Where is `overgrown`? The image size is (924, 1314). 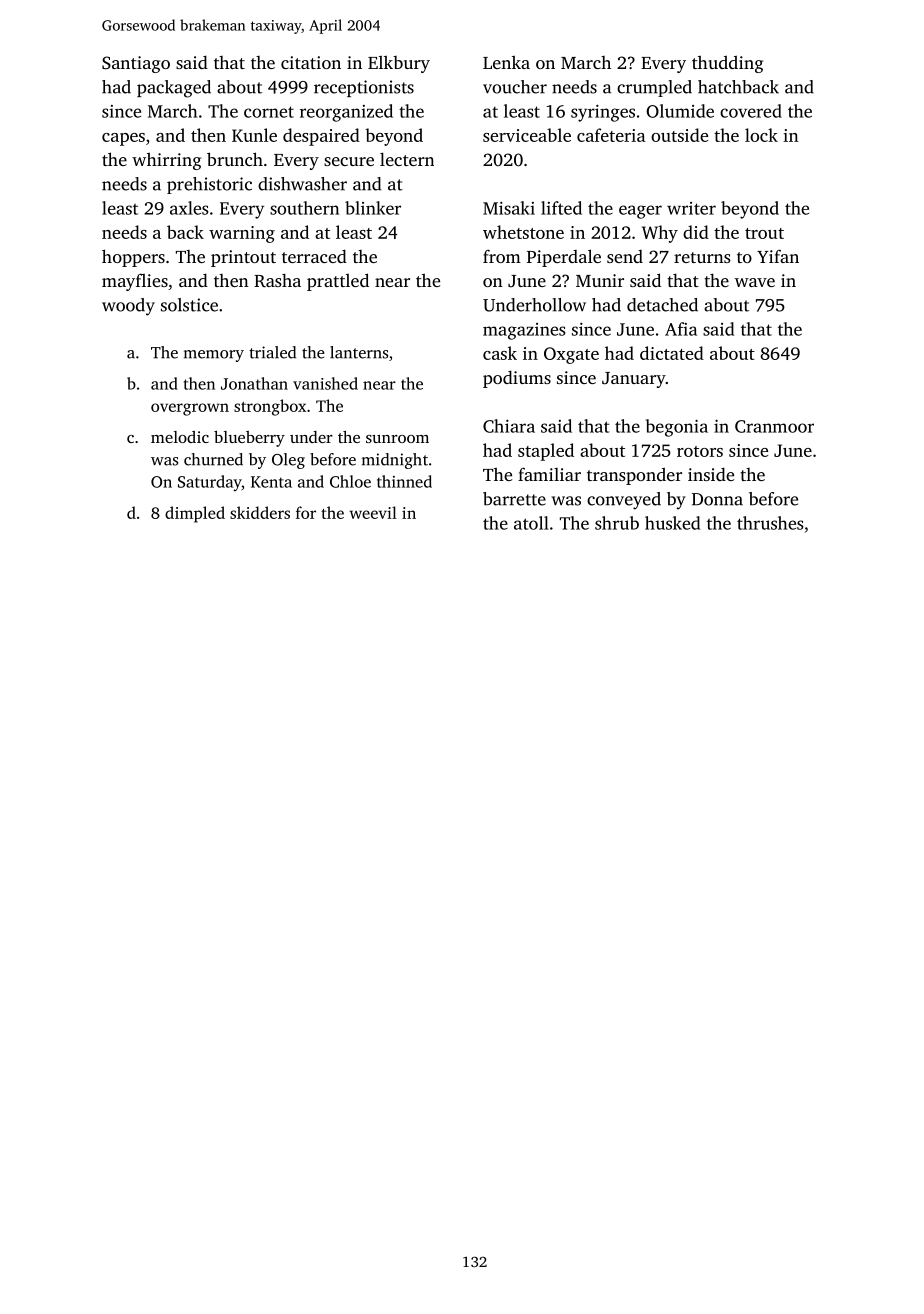 overgrown is located at coordinates (190, 409).
